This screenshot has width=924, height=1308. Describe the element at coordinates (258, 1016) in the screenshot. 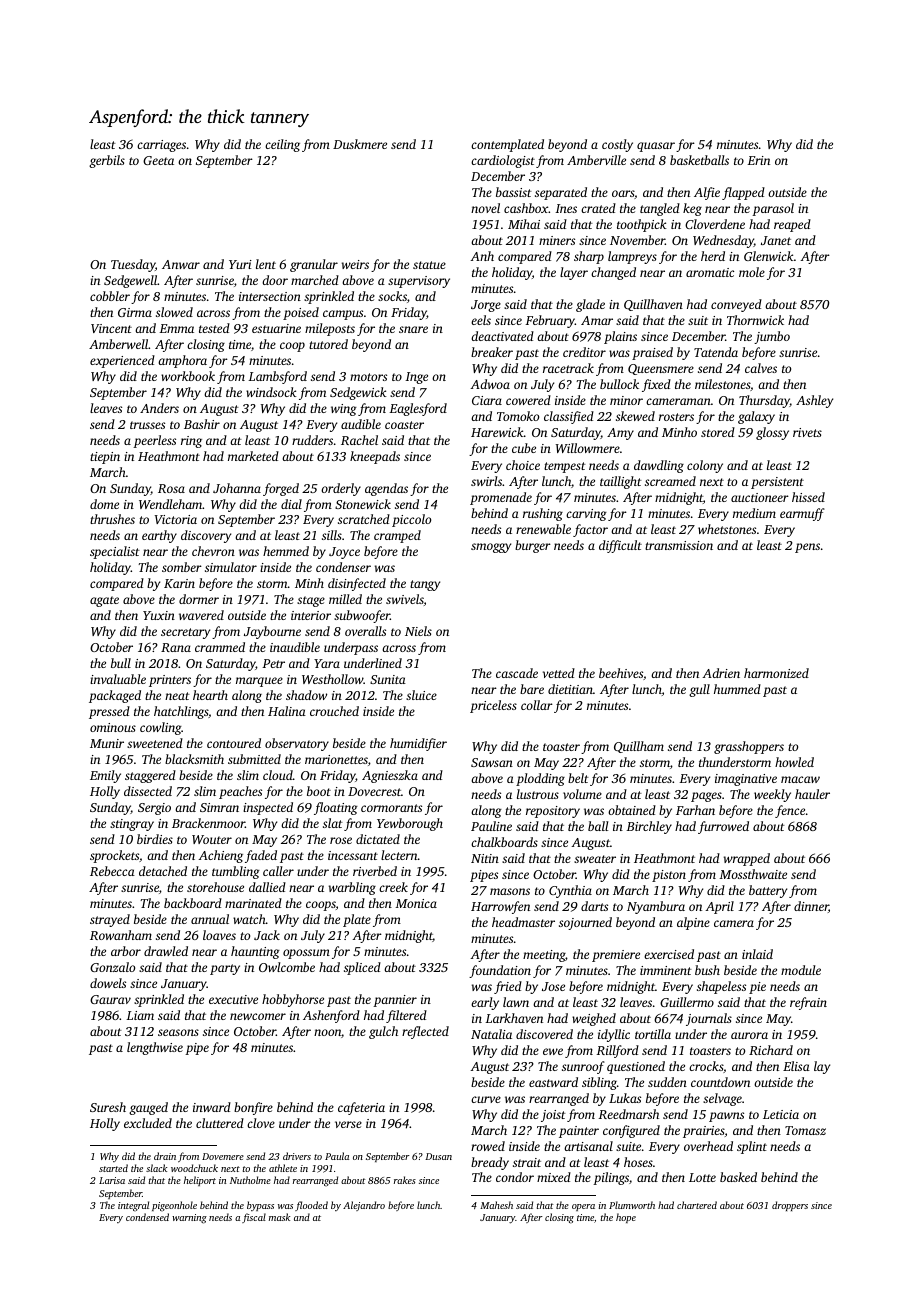

I see `newcomer` at that location.
